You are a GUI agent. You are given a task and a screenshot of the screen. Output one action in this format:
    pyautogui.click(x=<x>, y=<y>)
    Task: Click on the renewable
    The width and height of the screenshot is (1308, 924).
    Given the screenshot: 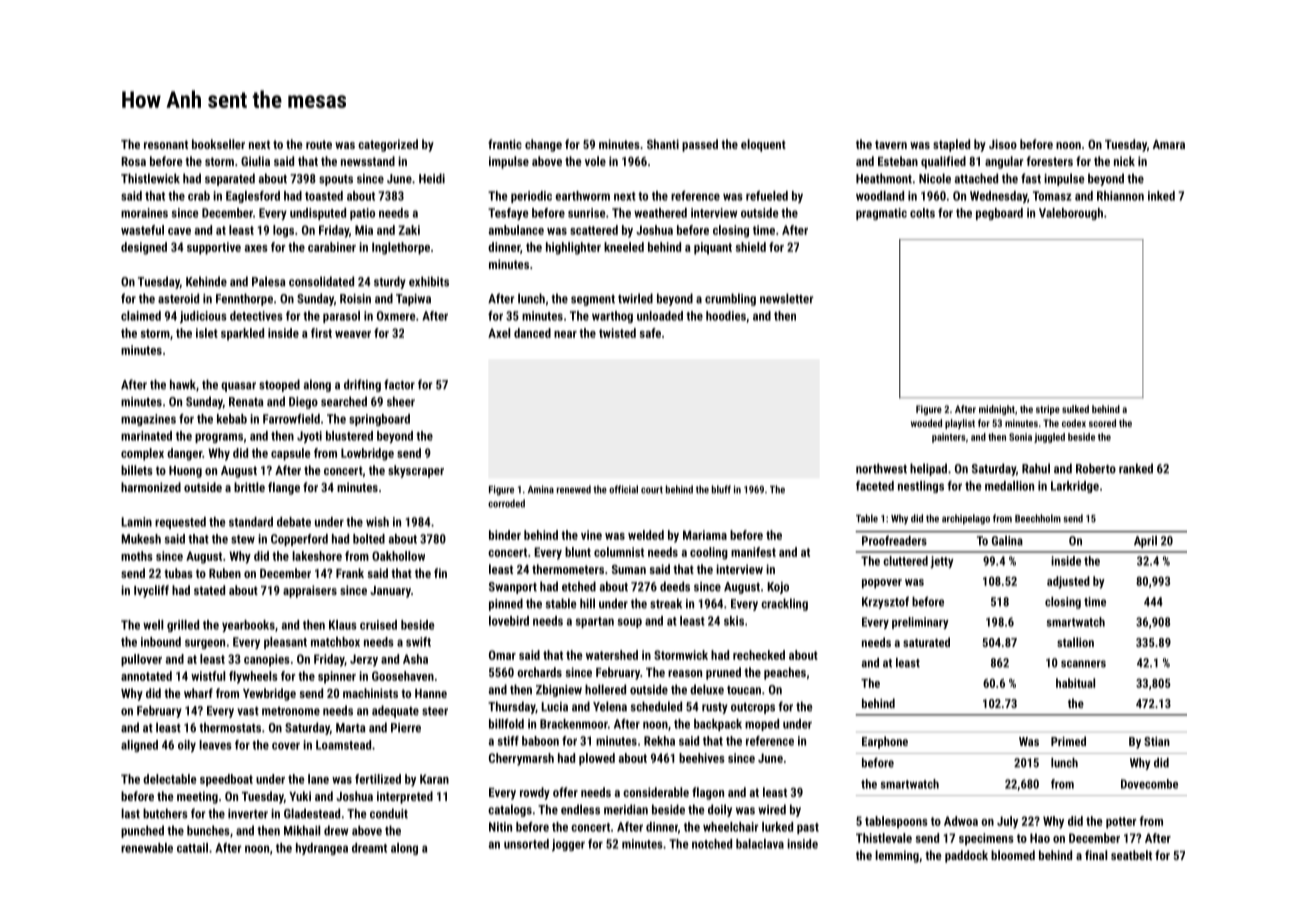 What is the action you would take?
    pyautogui.click(x=147, y=848)
